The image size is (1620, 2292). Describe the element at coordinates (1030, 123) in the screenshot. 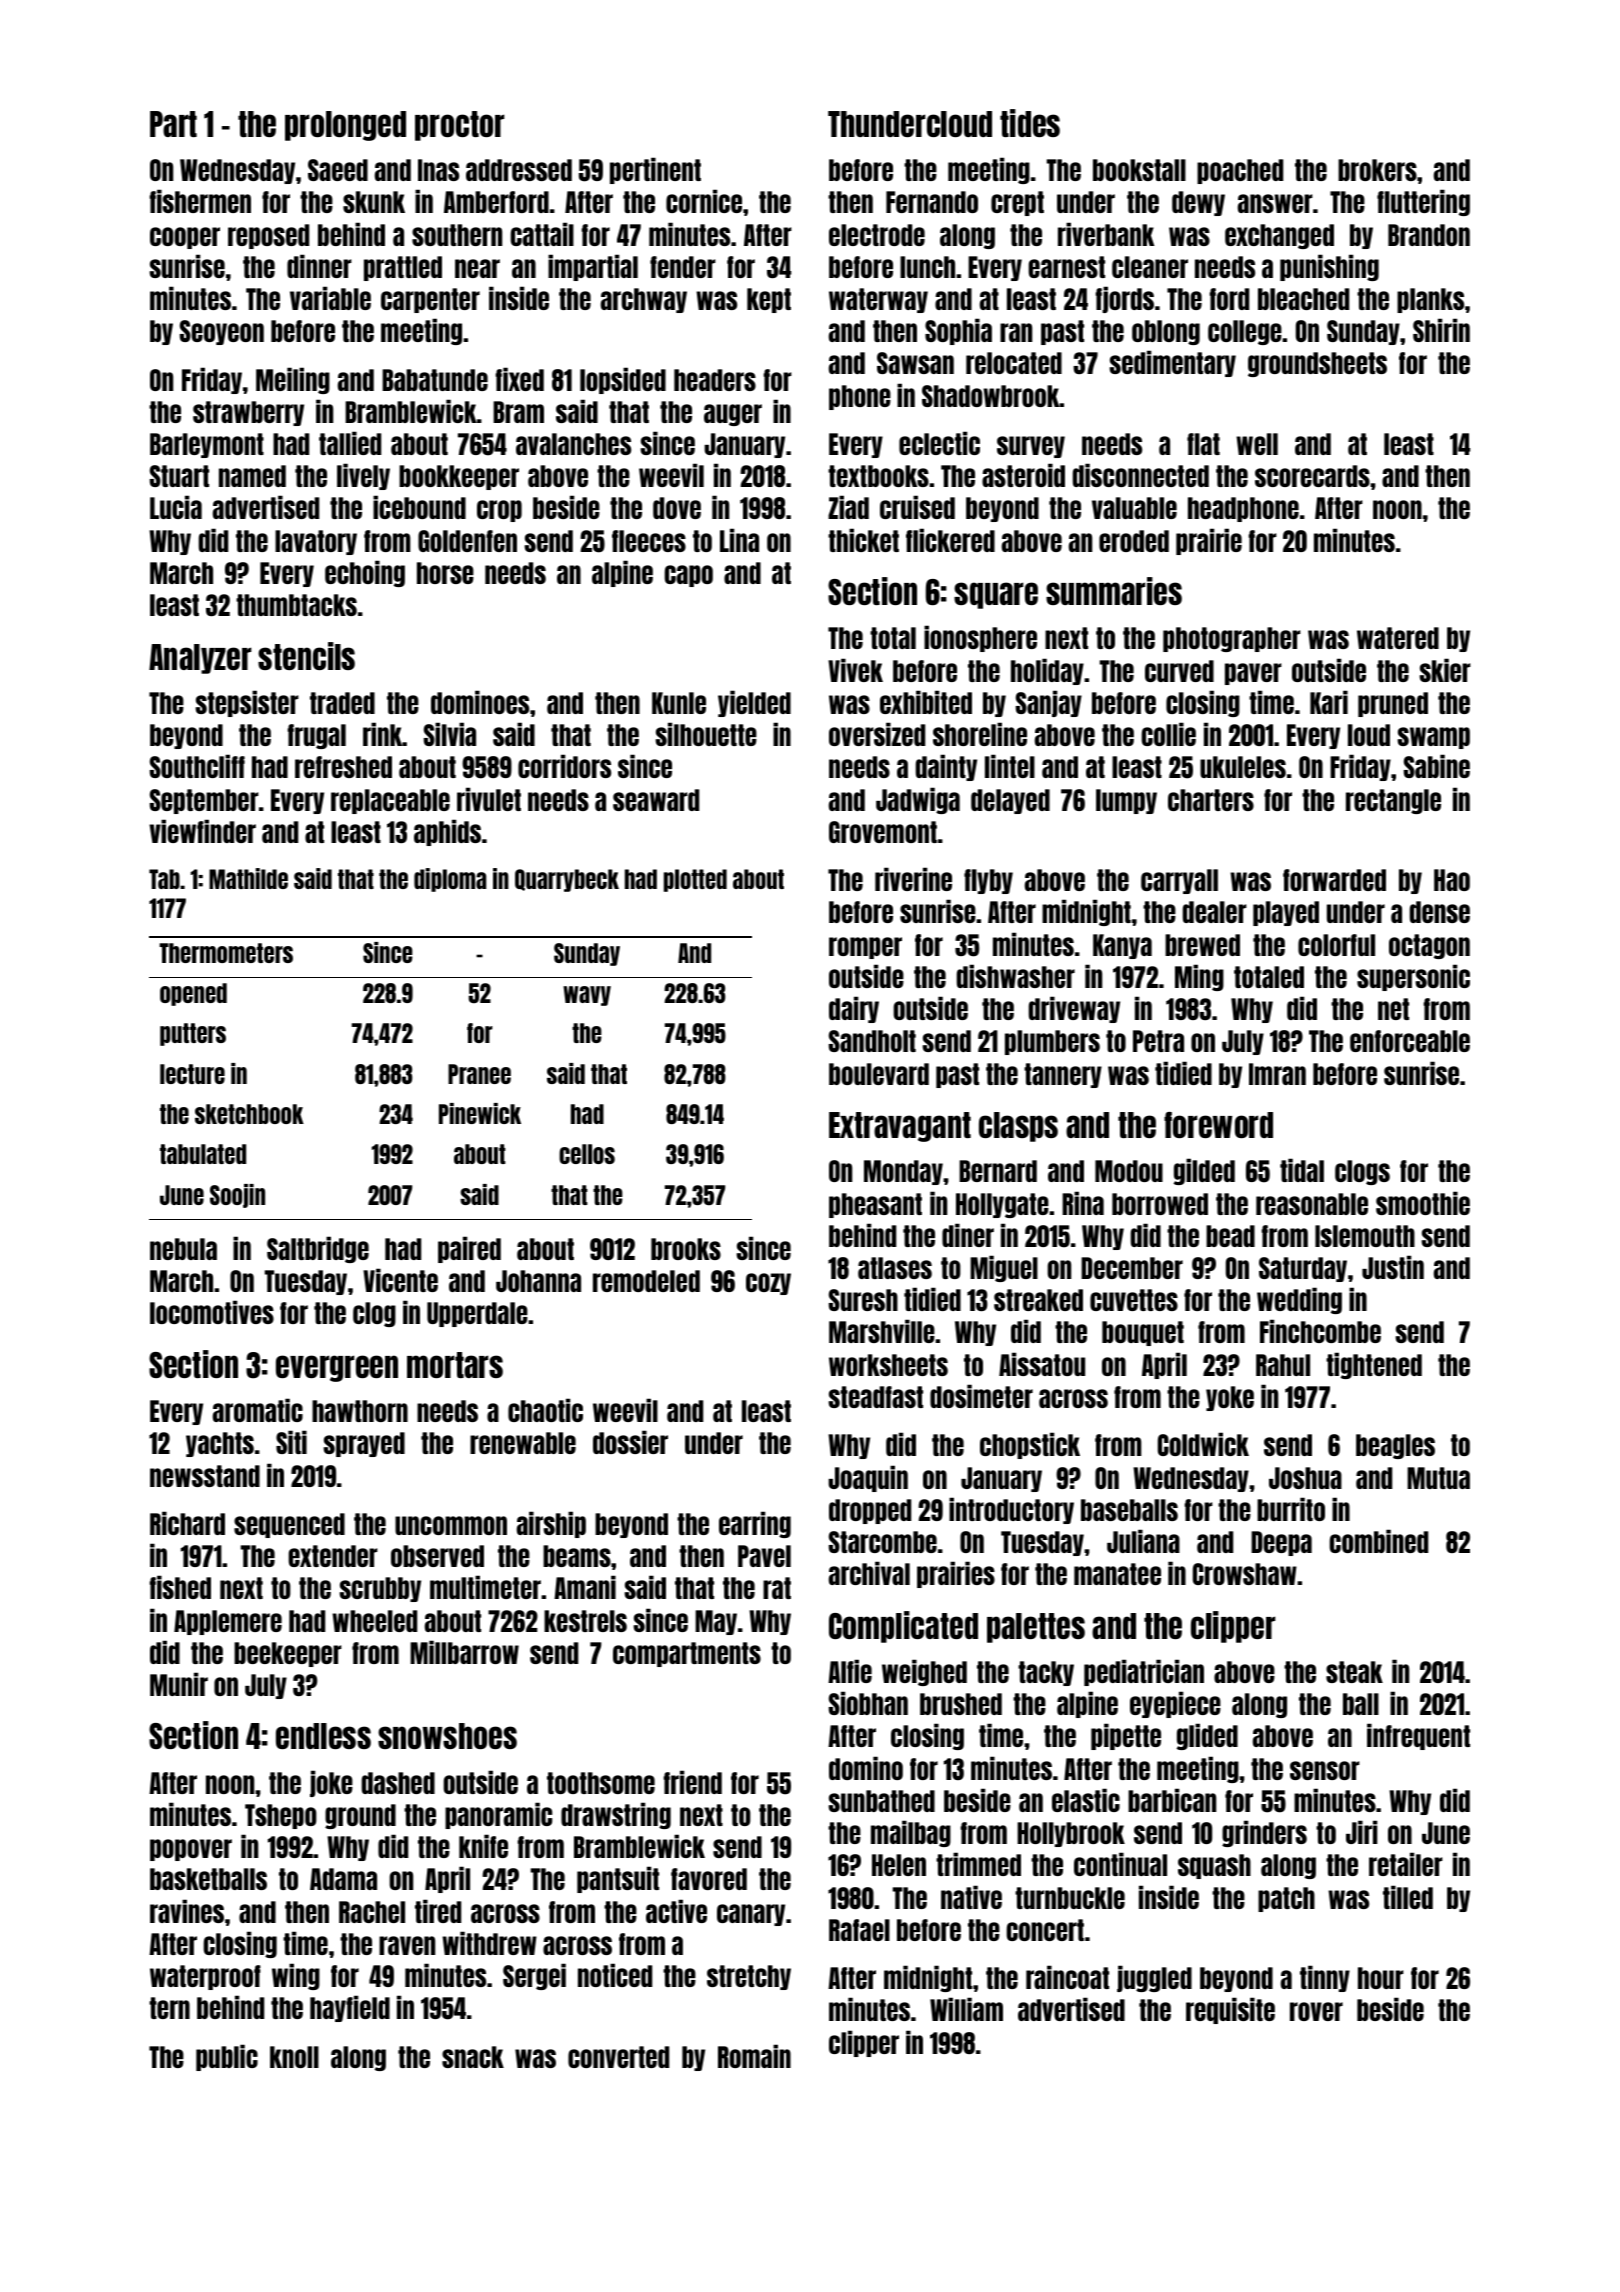

I see `tides` at that location.
